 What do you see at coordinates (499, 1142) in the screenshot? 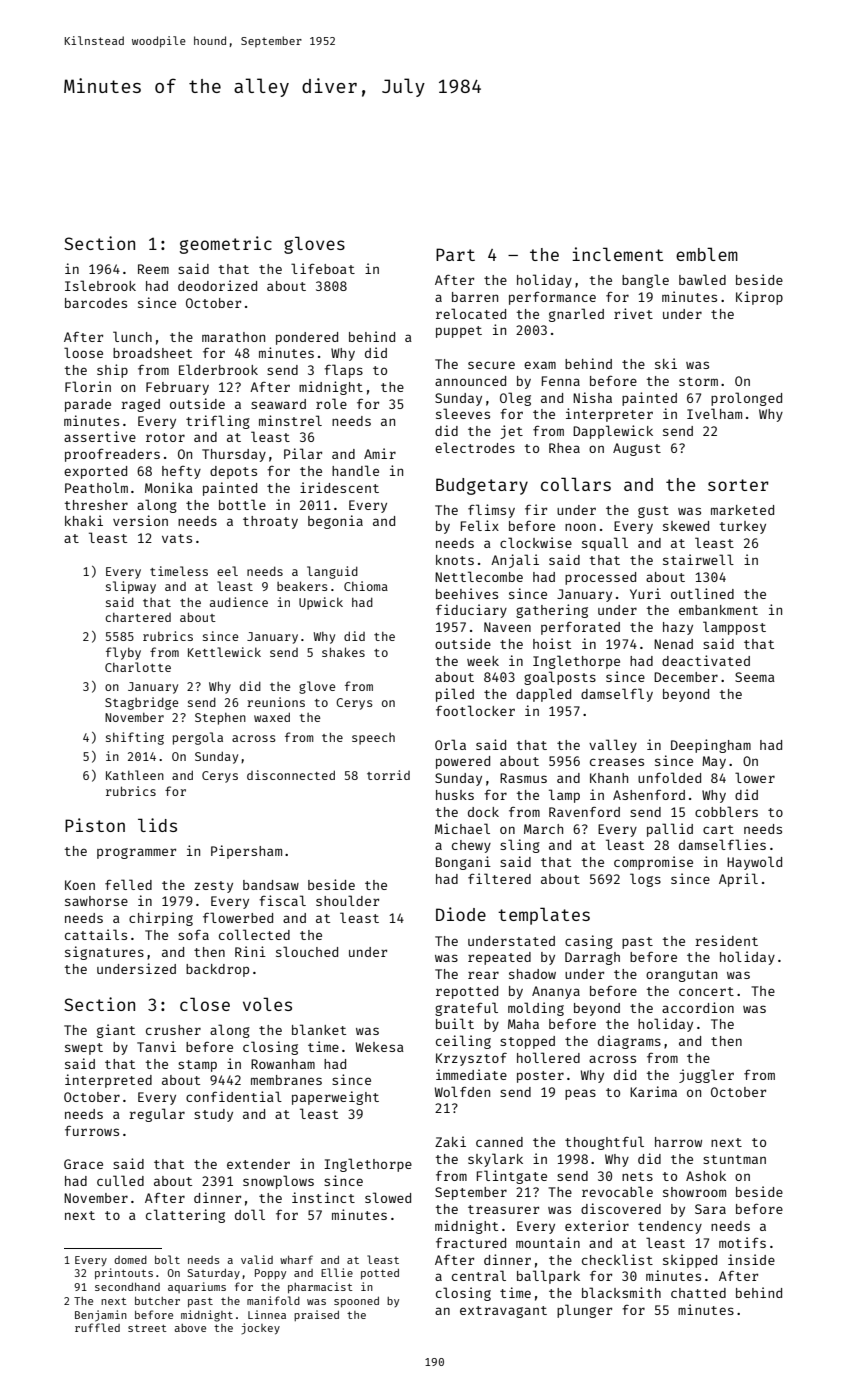
I see `canned` at bounding box center [499, 1142].
